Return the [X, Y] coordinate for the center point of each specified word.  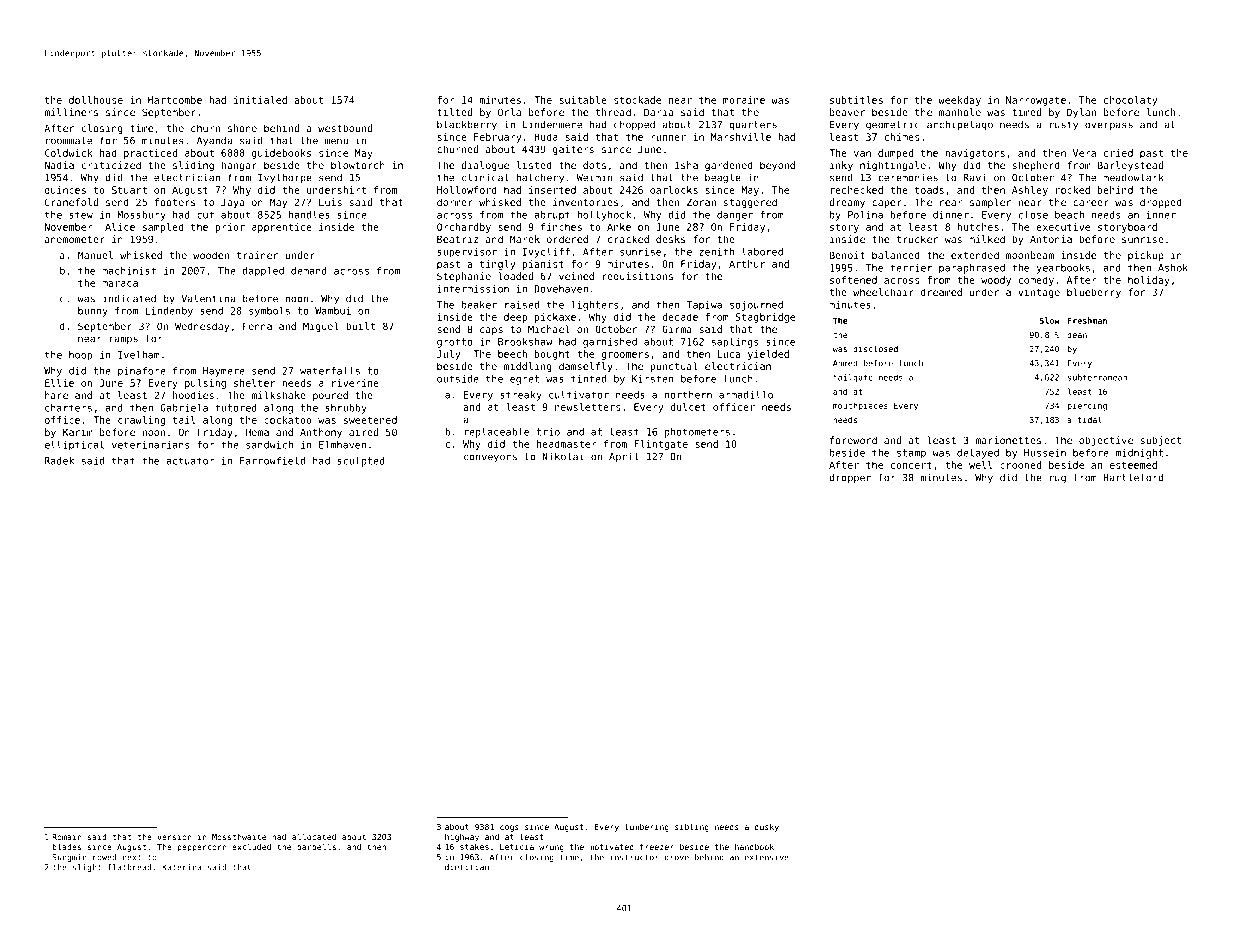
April [624, 457]
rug [1058, 479]
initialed [260, 100]
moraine [744, 100]
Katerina [182, 867]
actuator [190, 461]
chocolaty [1130, 101]
